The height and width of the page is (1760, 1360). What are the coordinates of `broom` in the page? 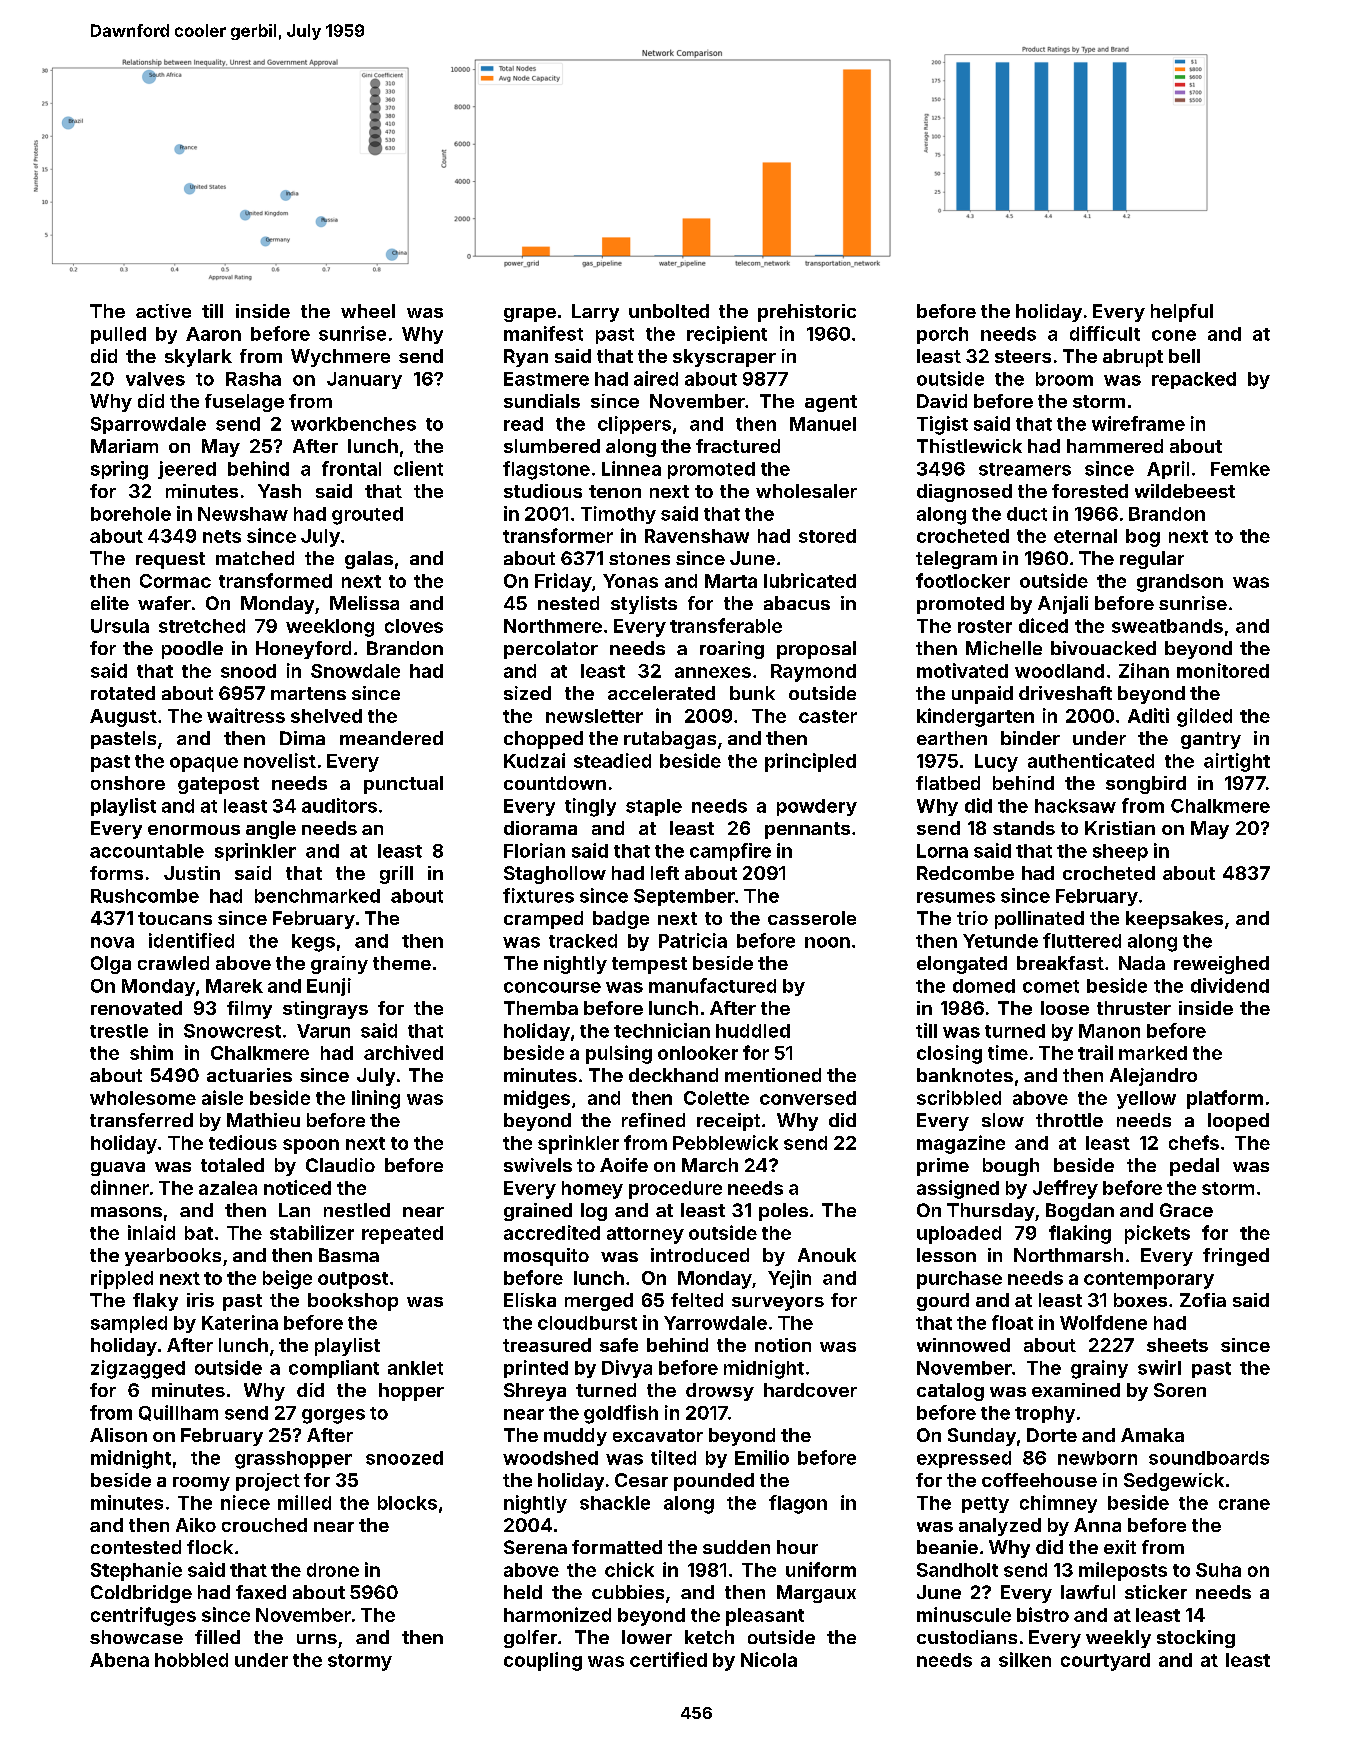 It's located at (1064, 379).
